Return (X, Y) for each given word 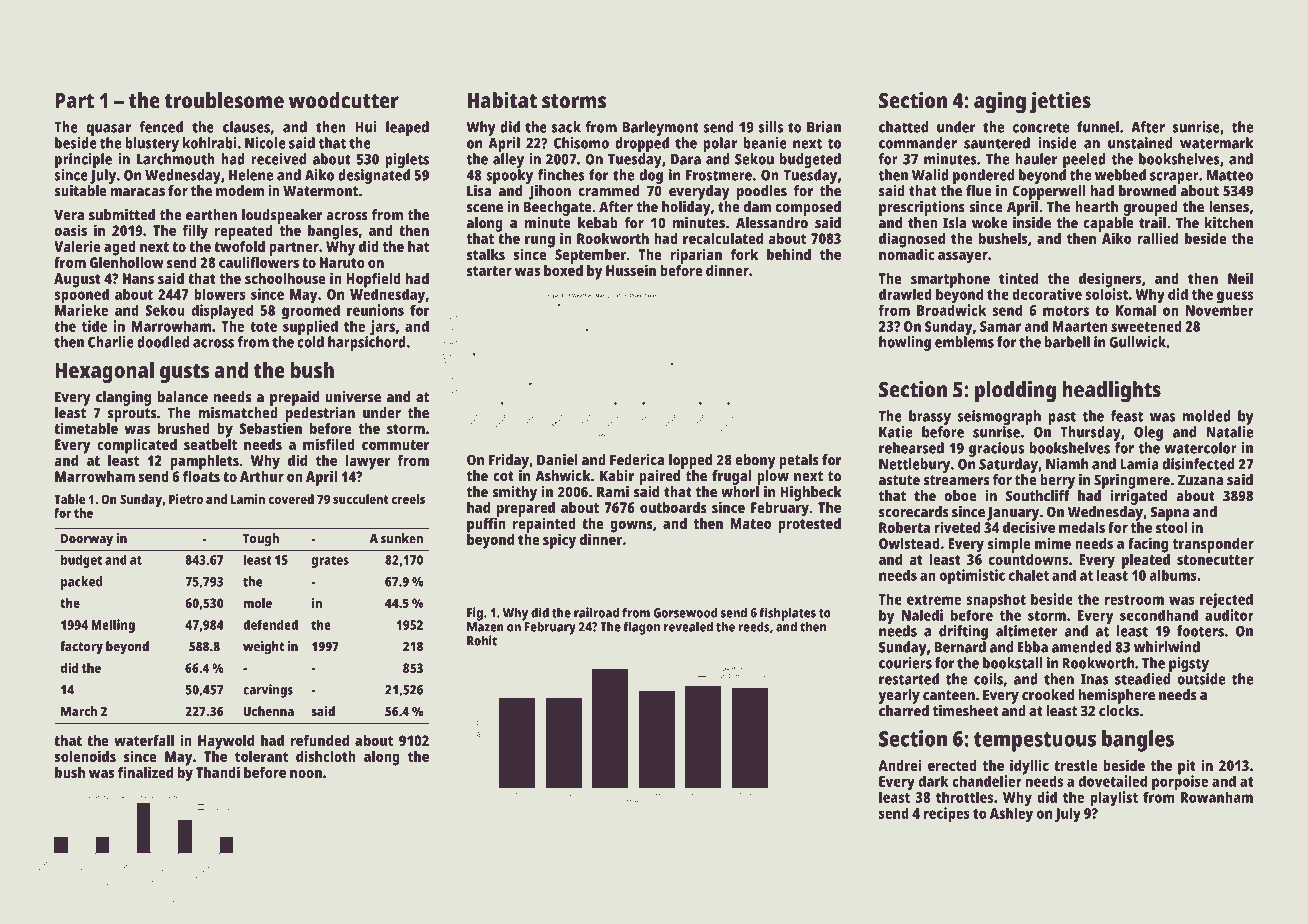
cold (310, 342)
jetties (1060, 103)
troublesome (224, 100)
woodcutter (344, 100)
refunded (320, 740)
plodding (1015, 392)
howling (905, 343)
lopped (690, 461)
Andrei (900, 765)
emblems (964, 342)
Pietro (186, 499)
